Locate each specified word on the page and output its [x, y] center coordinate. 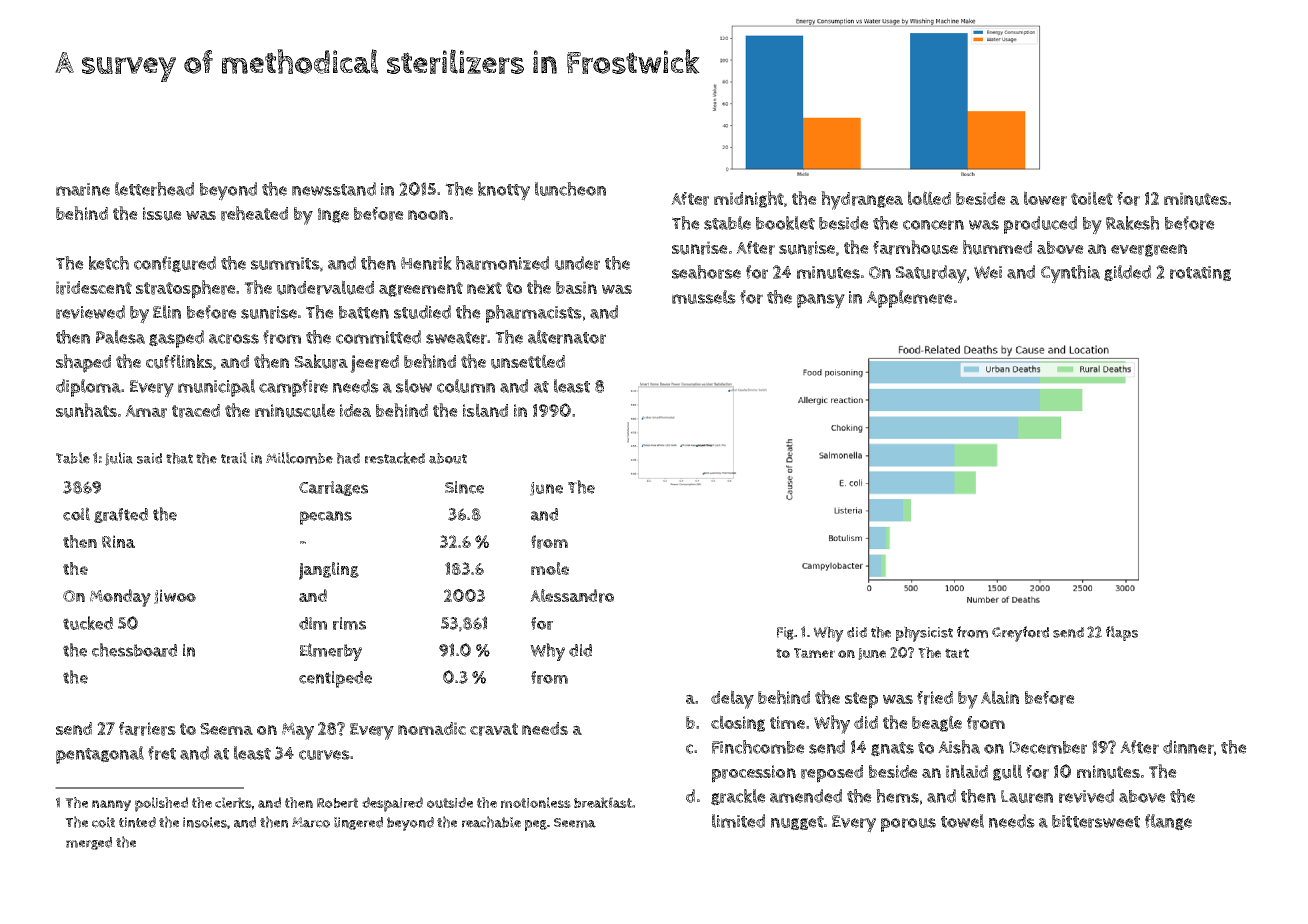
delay [732, 699]
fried [935, 698]
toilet [1092, 198]
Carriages [333, 488]
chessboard [134, 650]
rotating [1200, 274]
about [448, 458]
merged [89, 843]
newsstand [334, 189]
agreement [421, 289]
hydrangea [862, 200]
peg [536, 825]
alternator [567, 337]
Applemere [910, 299]
